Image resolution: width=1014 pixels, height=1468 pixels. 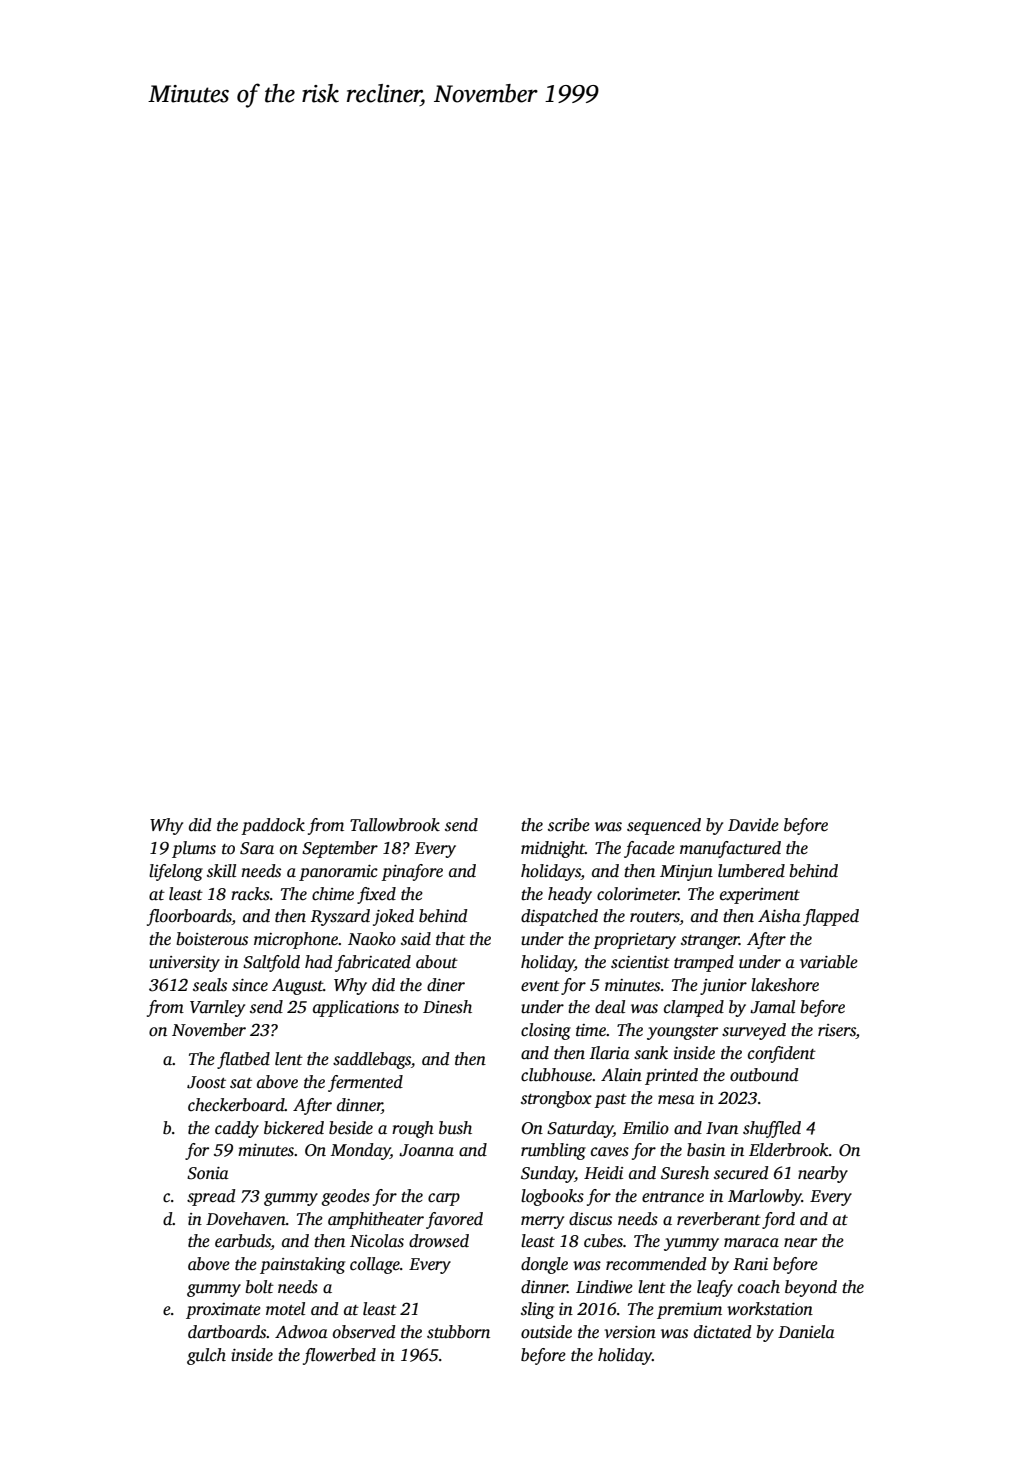 What do you see at coordinates (206, 1082) in the screenshot?
I see `Joost` at bounding box center [206, 1082].
